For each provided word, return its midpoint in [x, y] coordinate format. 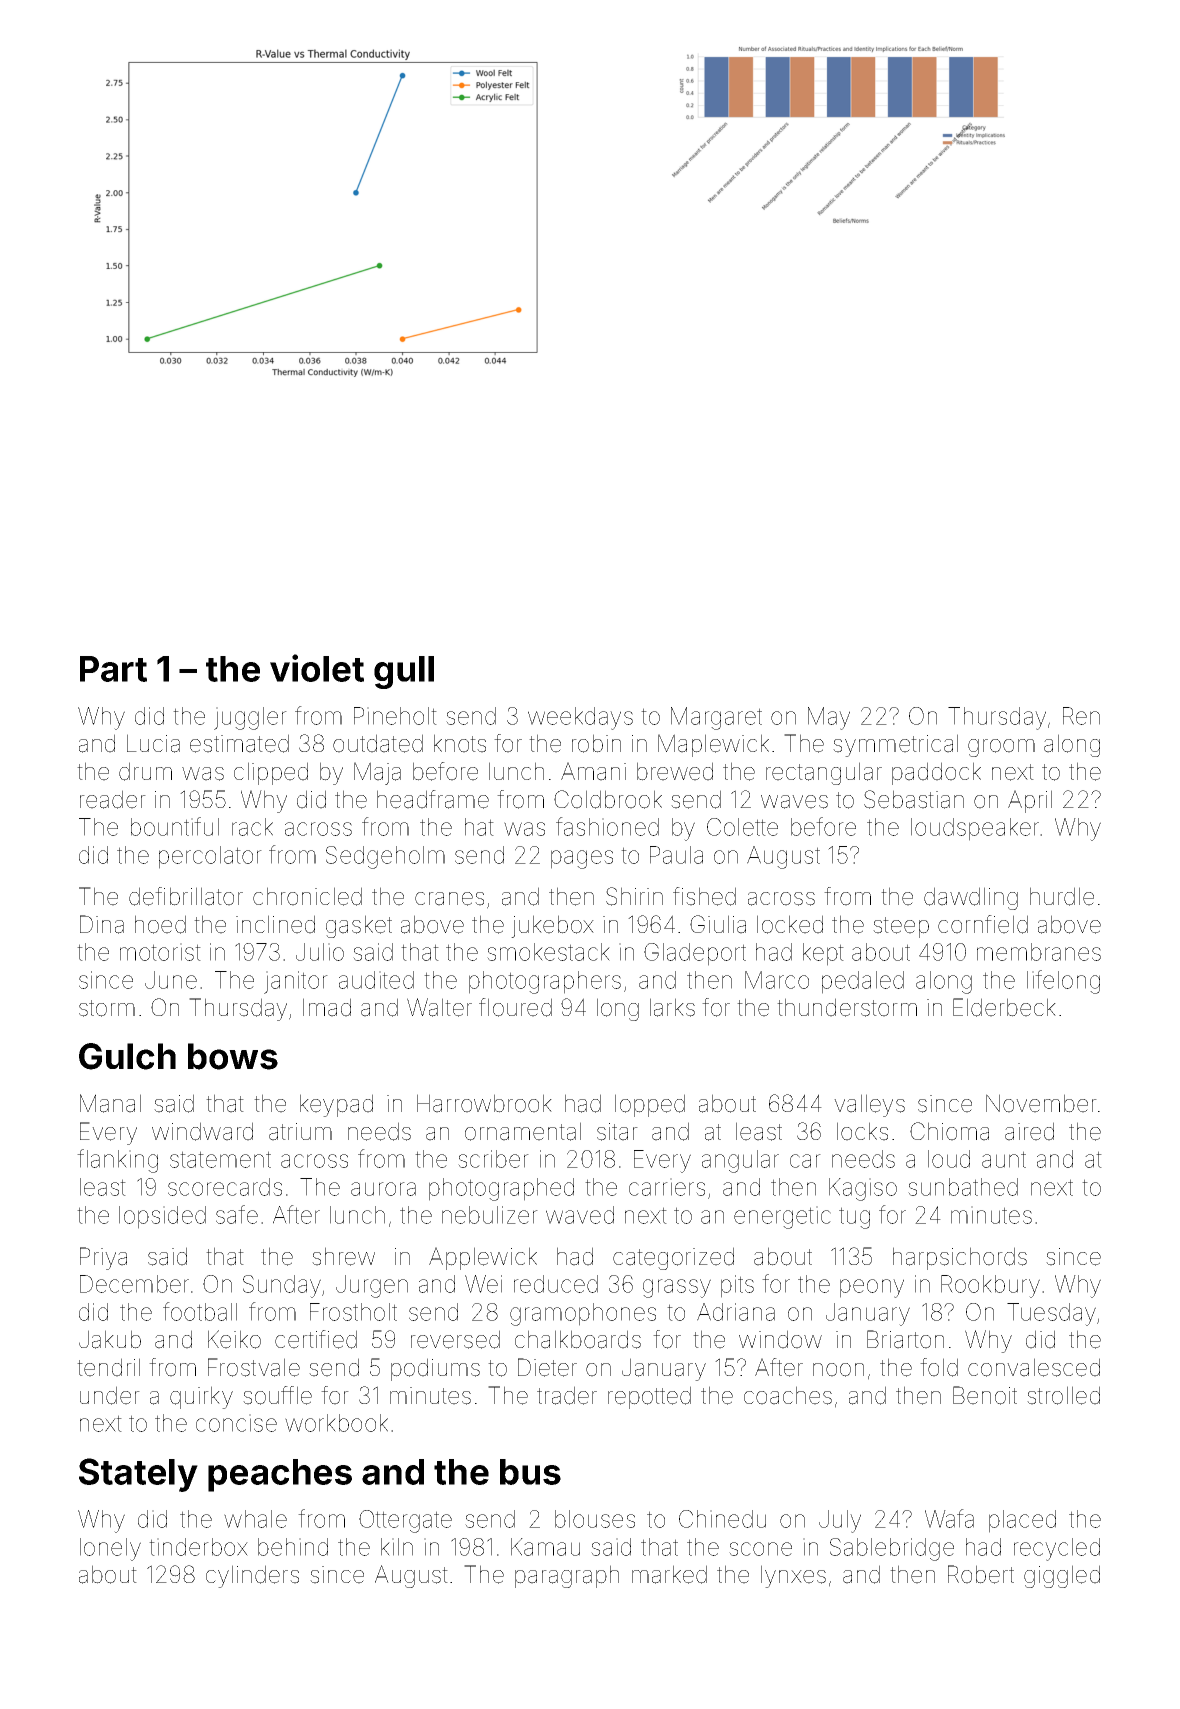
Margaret [716, 718]
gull [404, 672]
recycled [1057, 1549]
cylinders [252, 1576]
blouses [595, 1519]
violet [317, 668]
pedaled [863, 982]
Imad [327, 1007]
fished [704, 896]
